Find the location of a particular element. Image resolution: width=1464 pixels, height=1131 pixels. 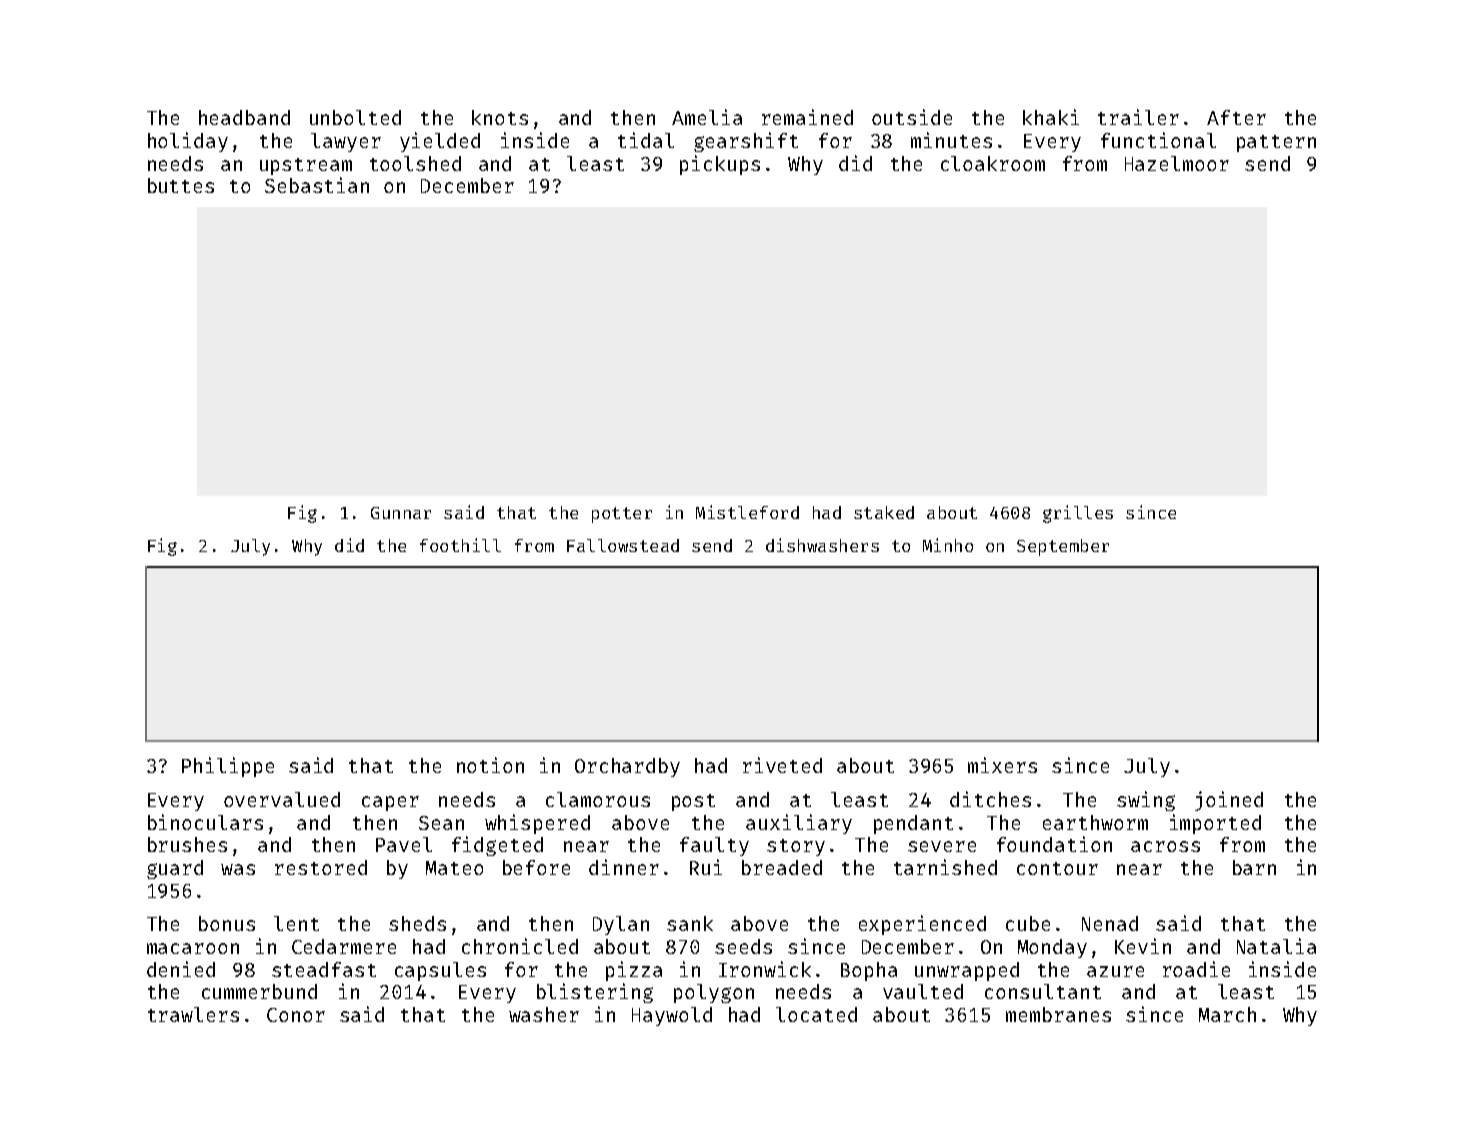

September is located at coordinates (1063, 547).
